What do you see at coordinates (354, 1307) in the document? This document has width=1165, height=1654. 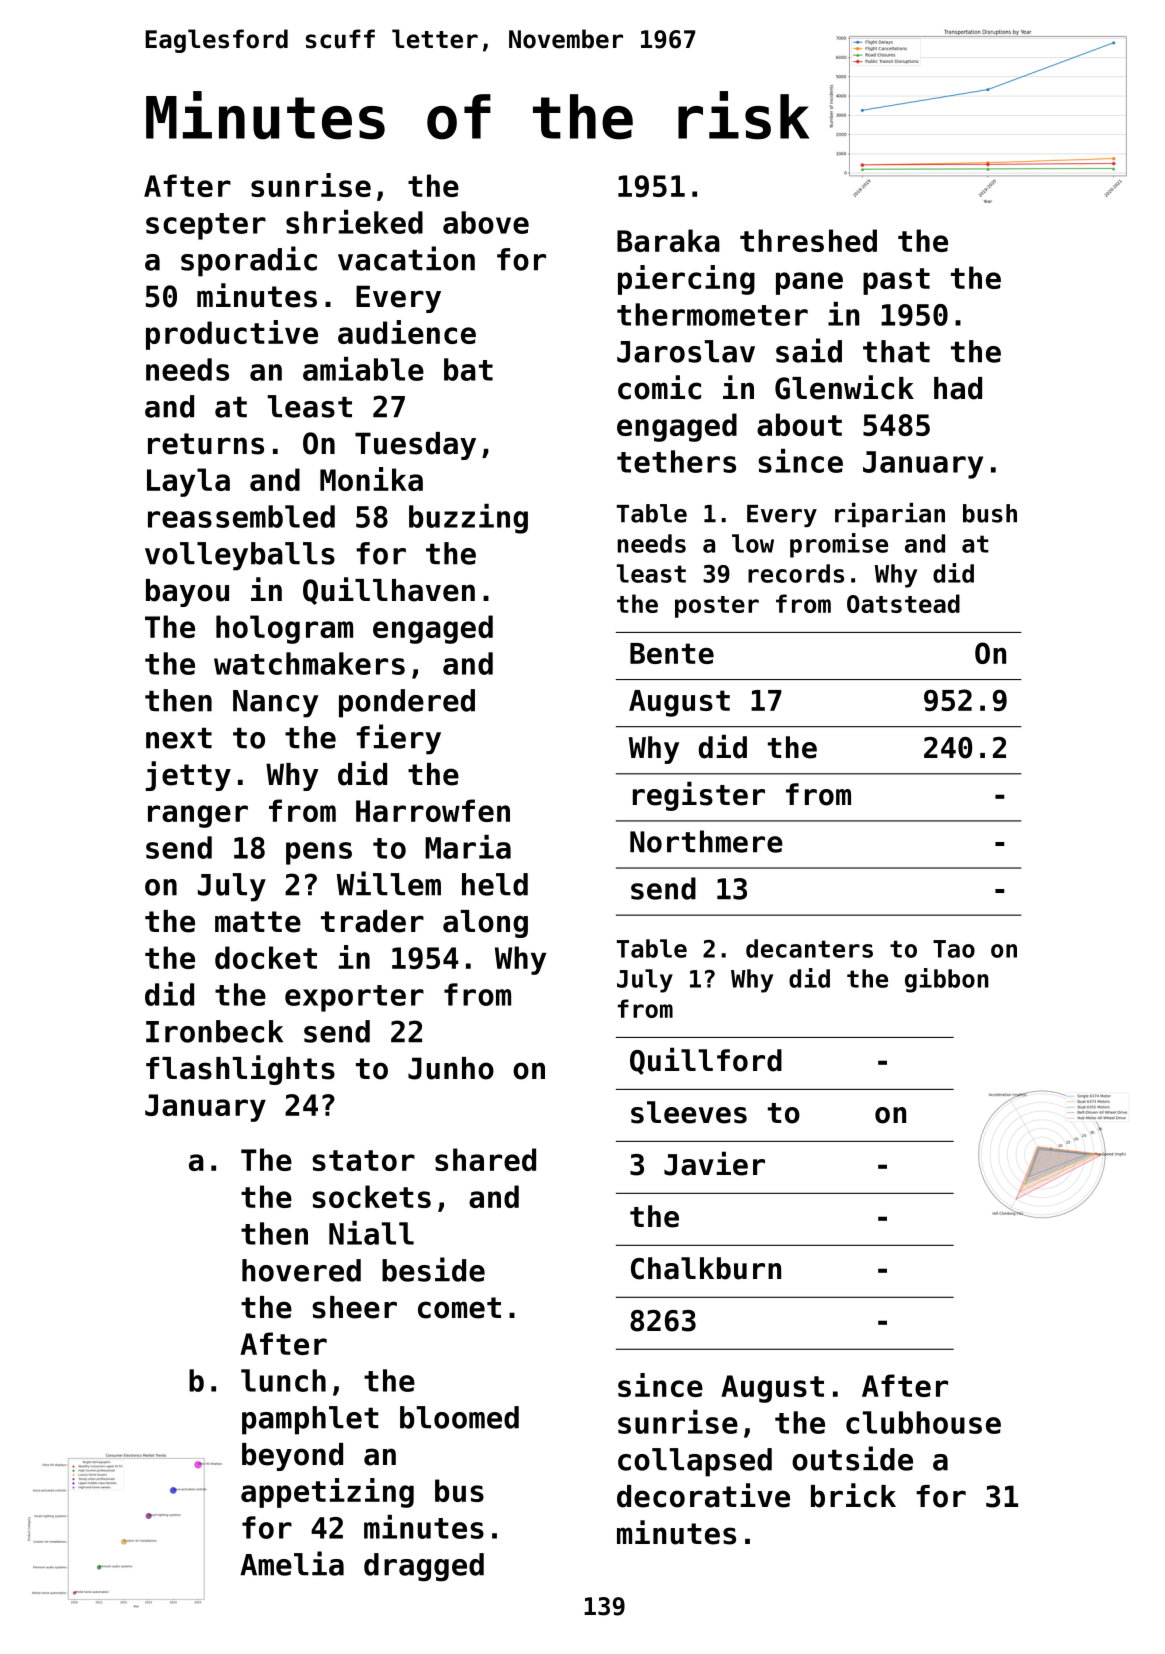 I see `sheer` at bounding box center [354, 1307].
